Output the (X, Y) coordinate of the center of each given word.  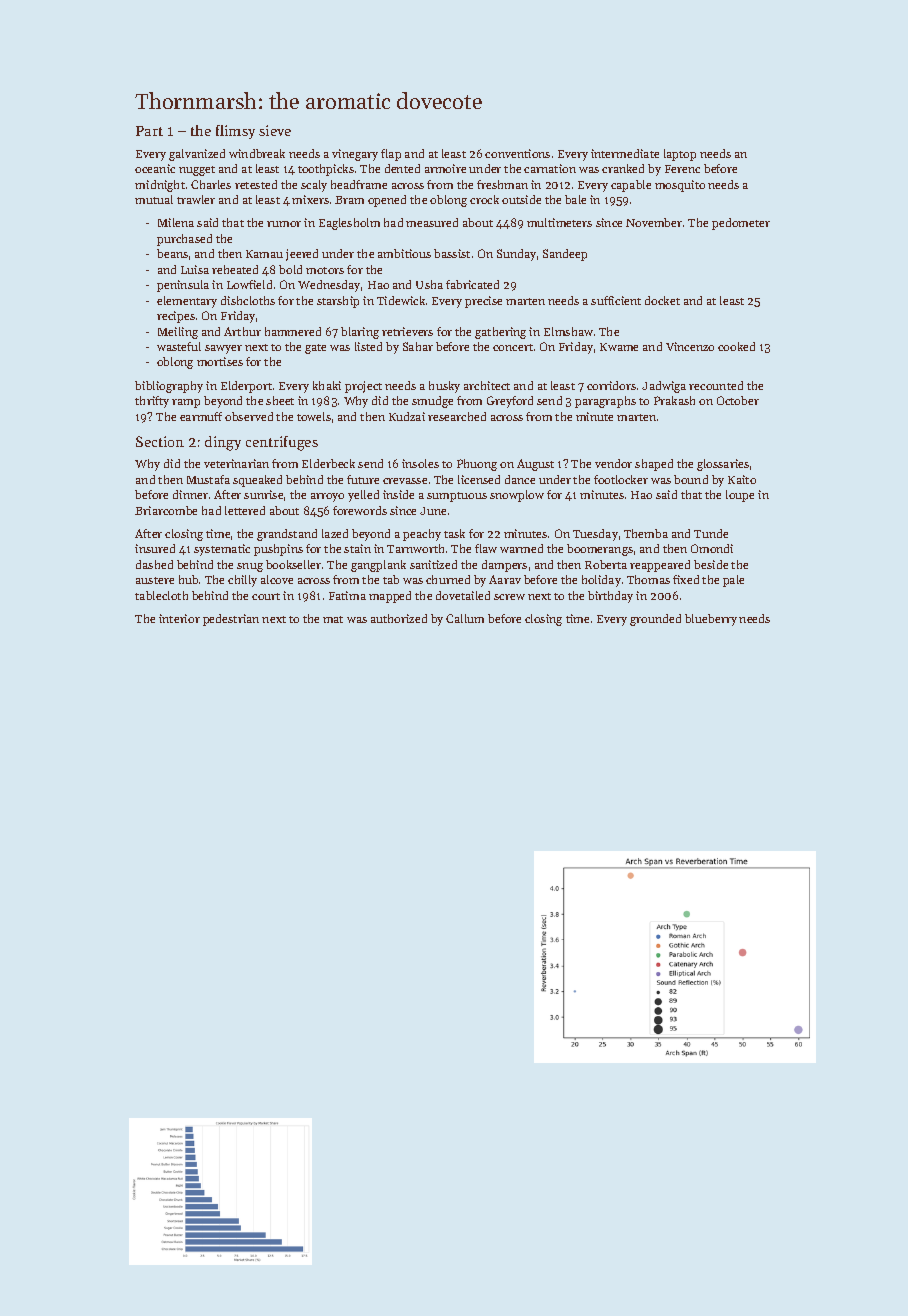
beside (711, 564)
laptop (680, 155)
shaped (654, 465)
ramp (186, 403)
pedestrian (231, 620)
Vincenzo (690, 346)
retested (256, 184)
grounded (655, 620)
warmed (521, 548)
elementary (187, 302)
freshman (502, 184)
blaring (360, 333)
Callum (465, 618)
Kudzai (407, 416)
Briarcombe (166, 510)
